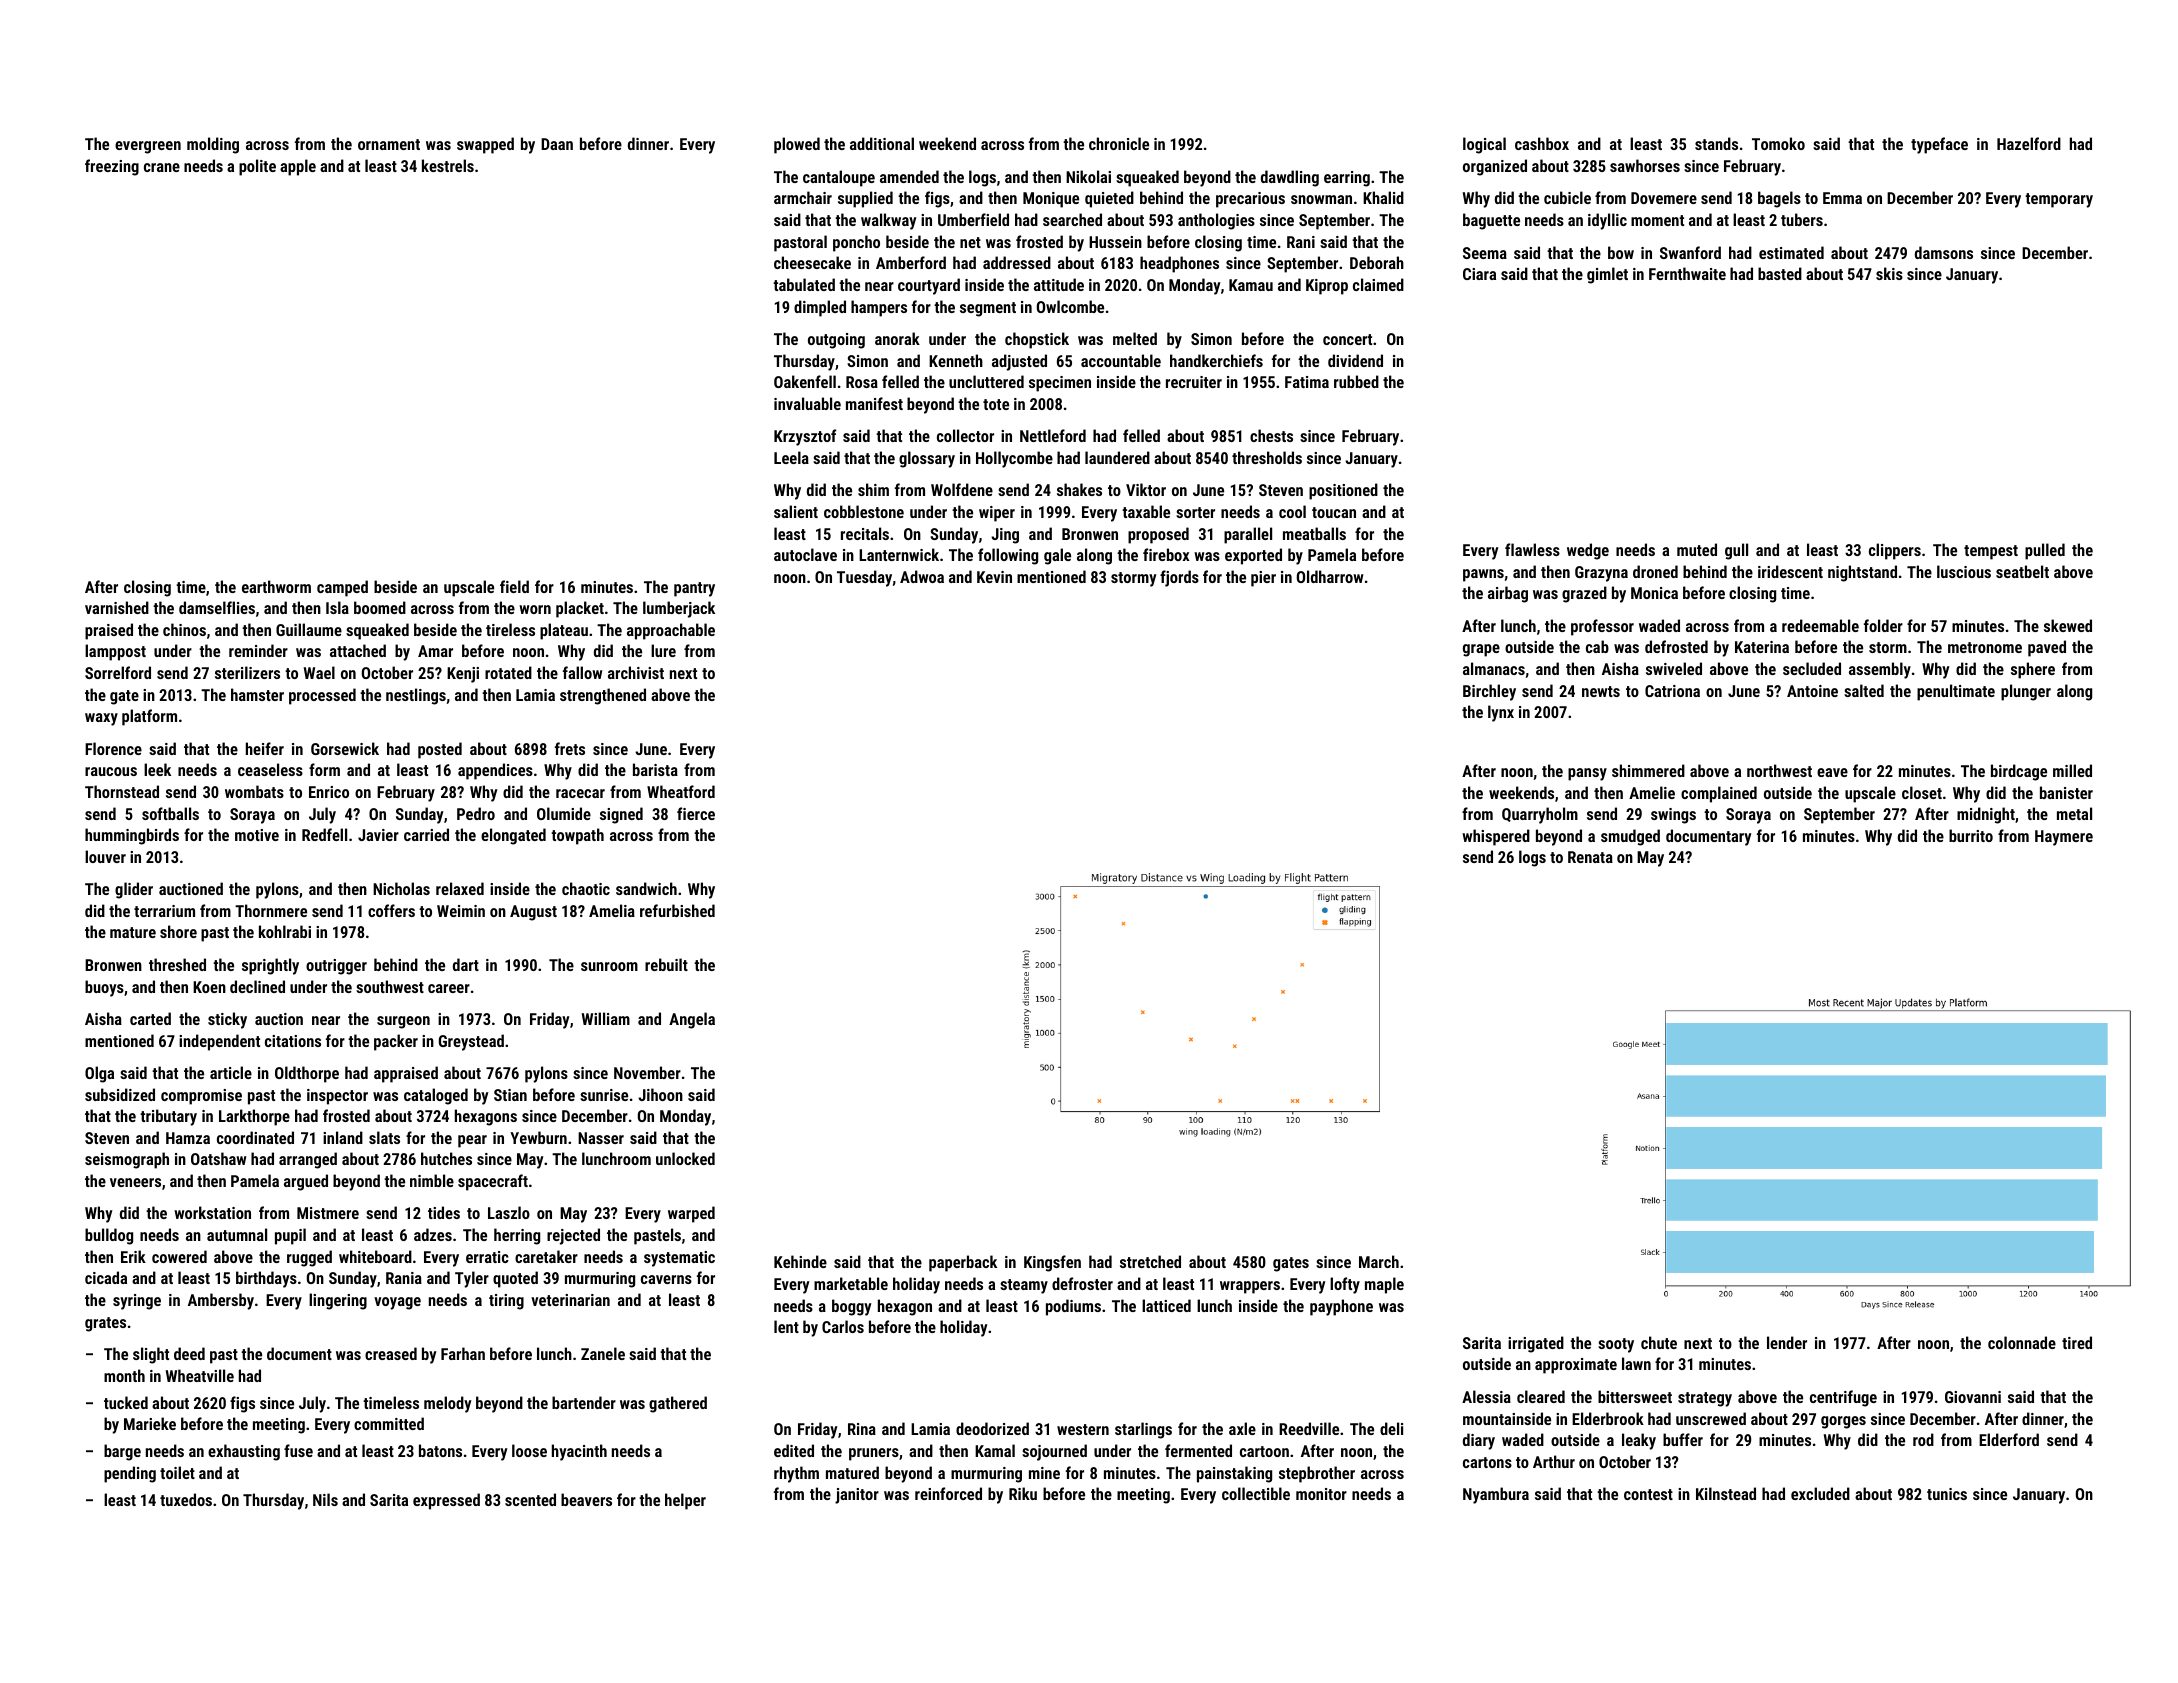  I want to click on creased, so click(391, 1353).
